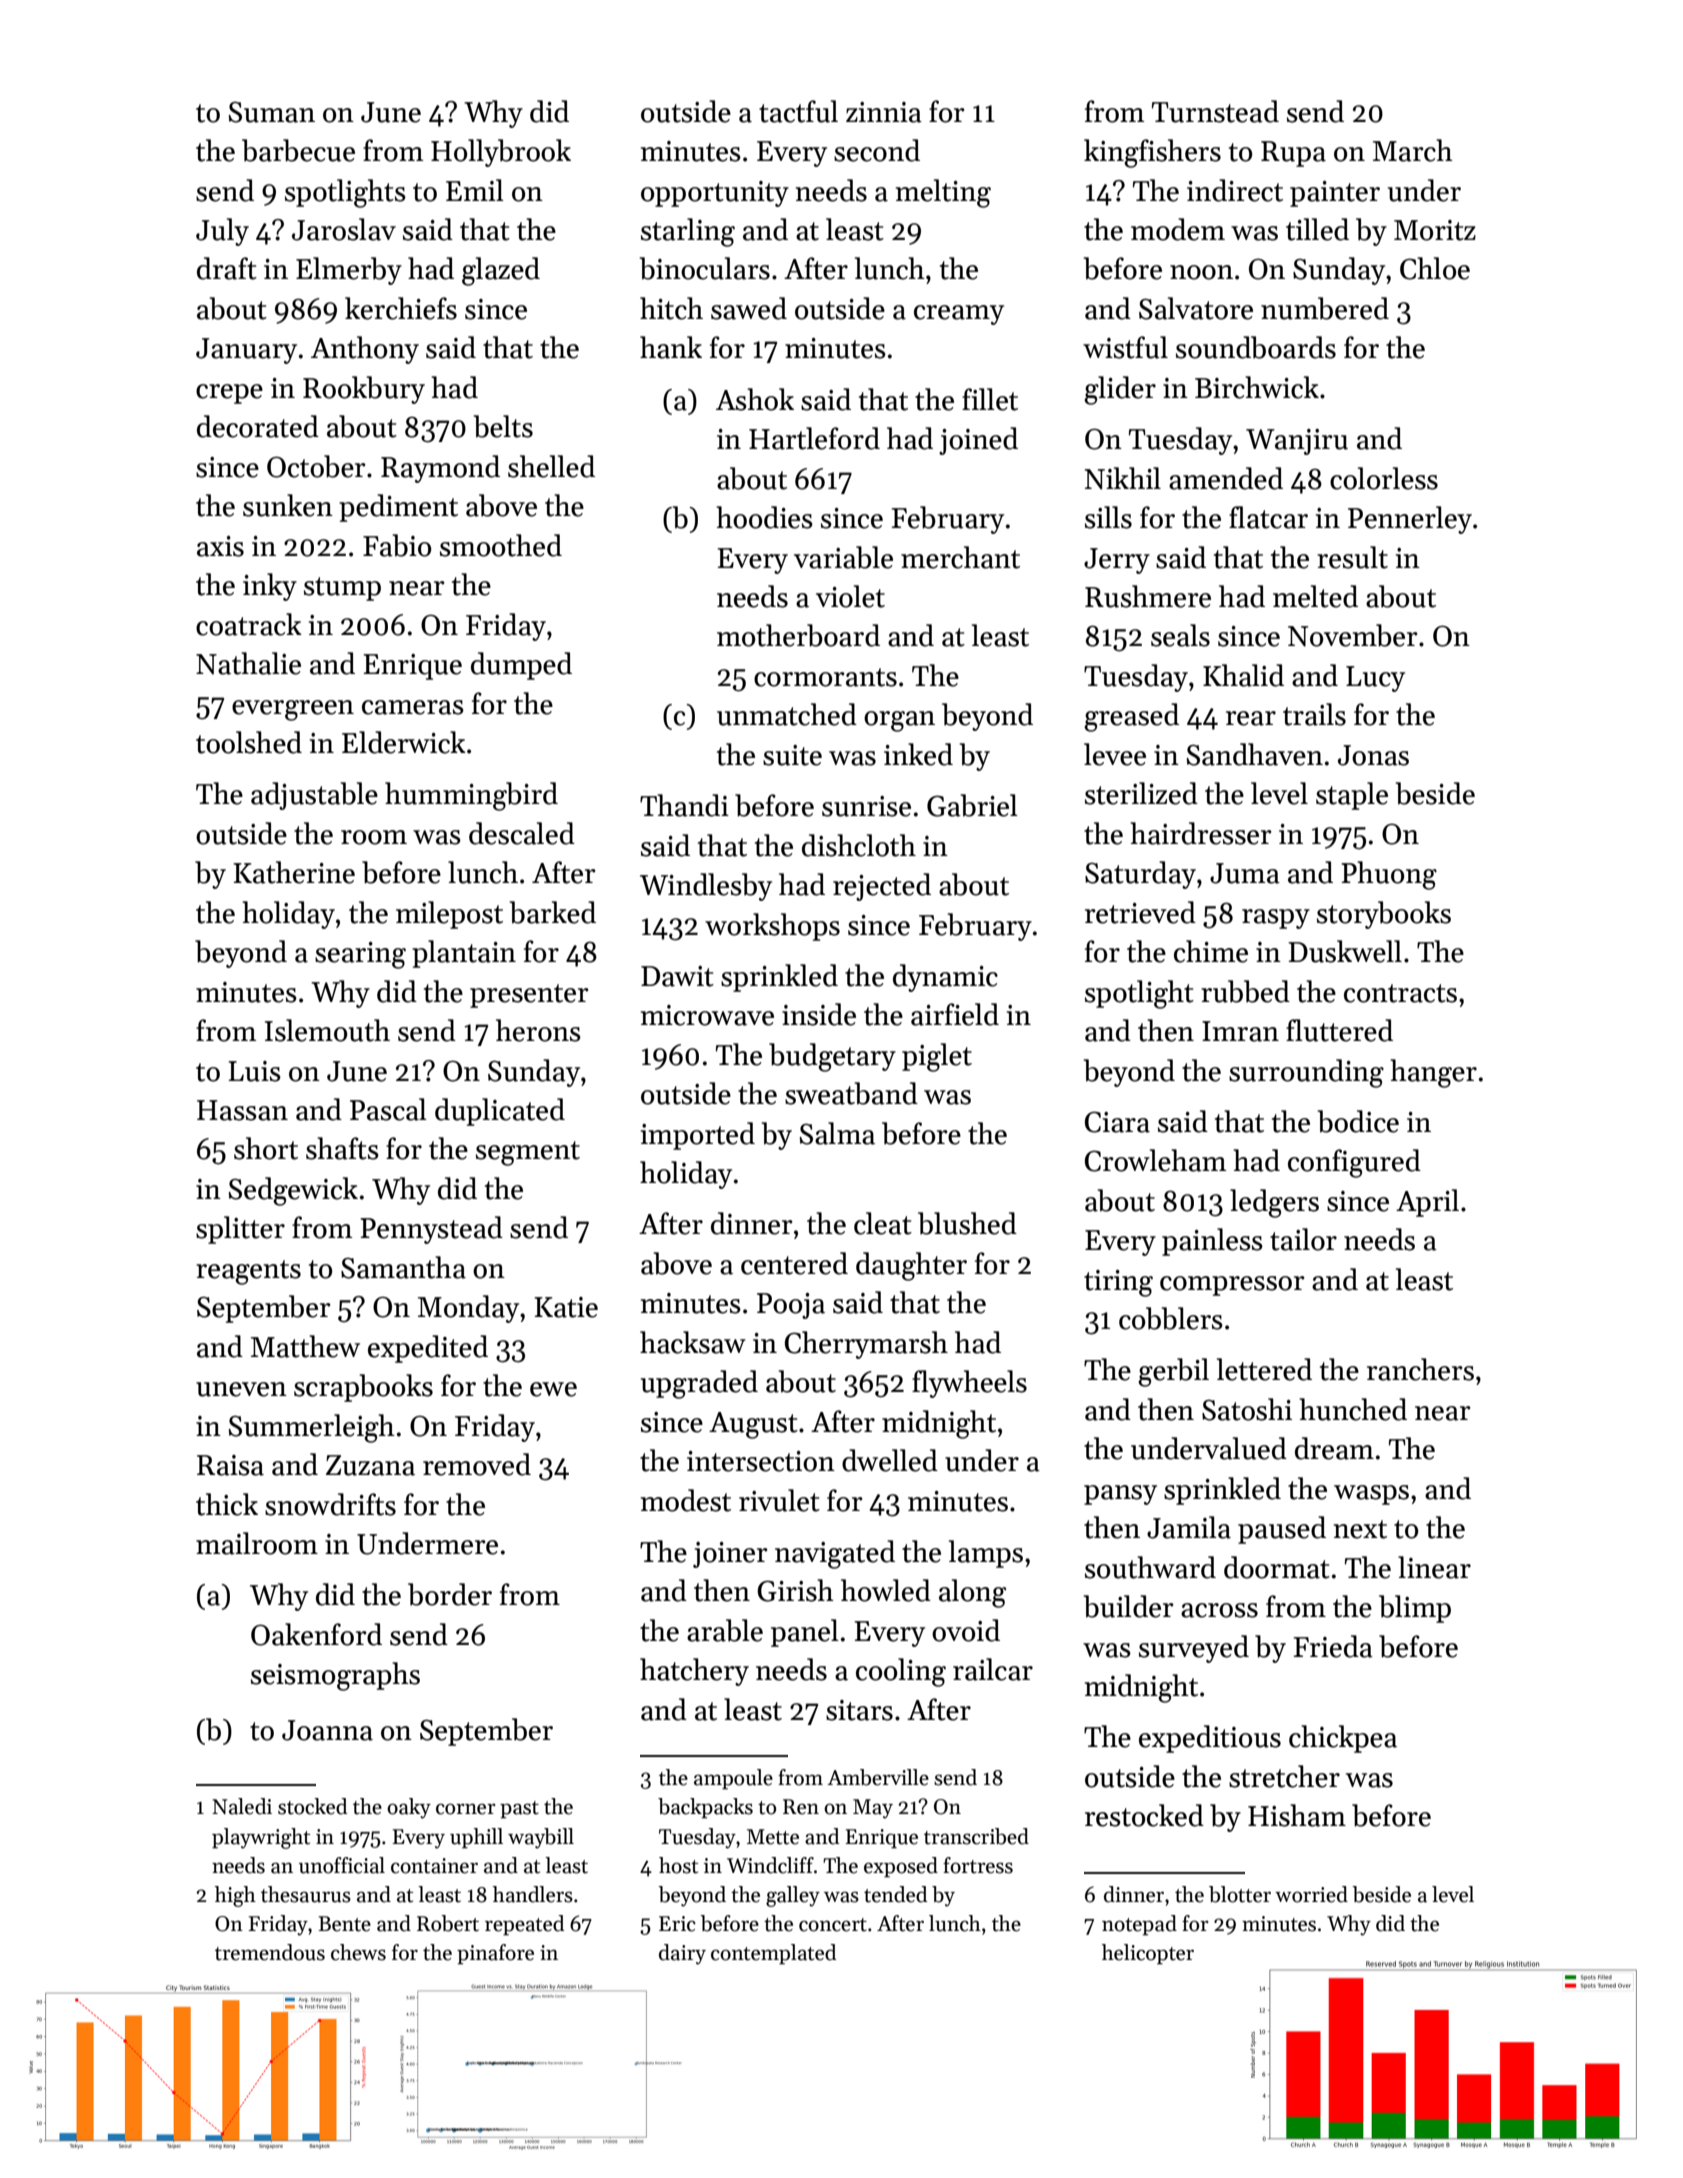 The height and width of the screenshot is (2178, 1683). Describe the element at coordinates (344, 229) in the screenshot. I see `Jaroslav` at that location.
